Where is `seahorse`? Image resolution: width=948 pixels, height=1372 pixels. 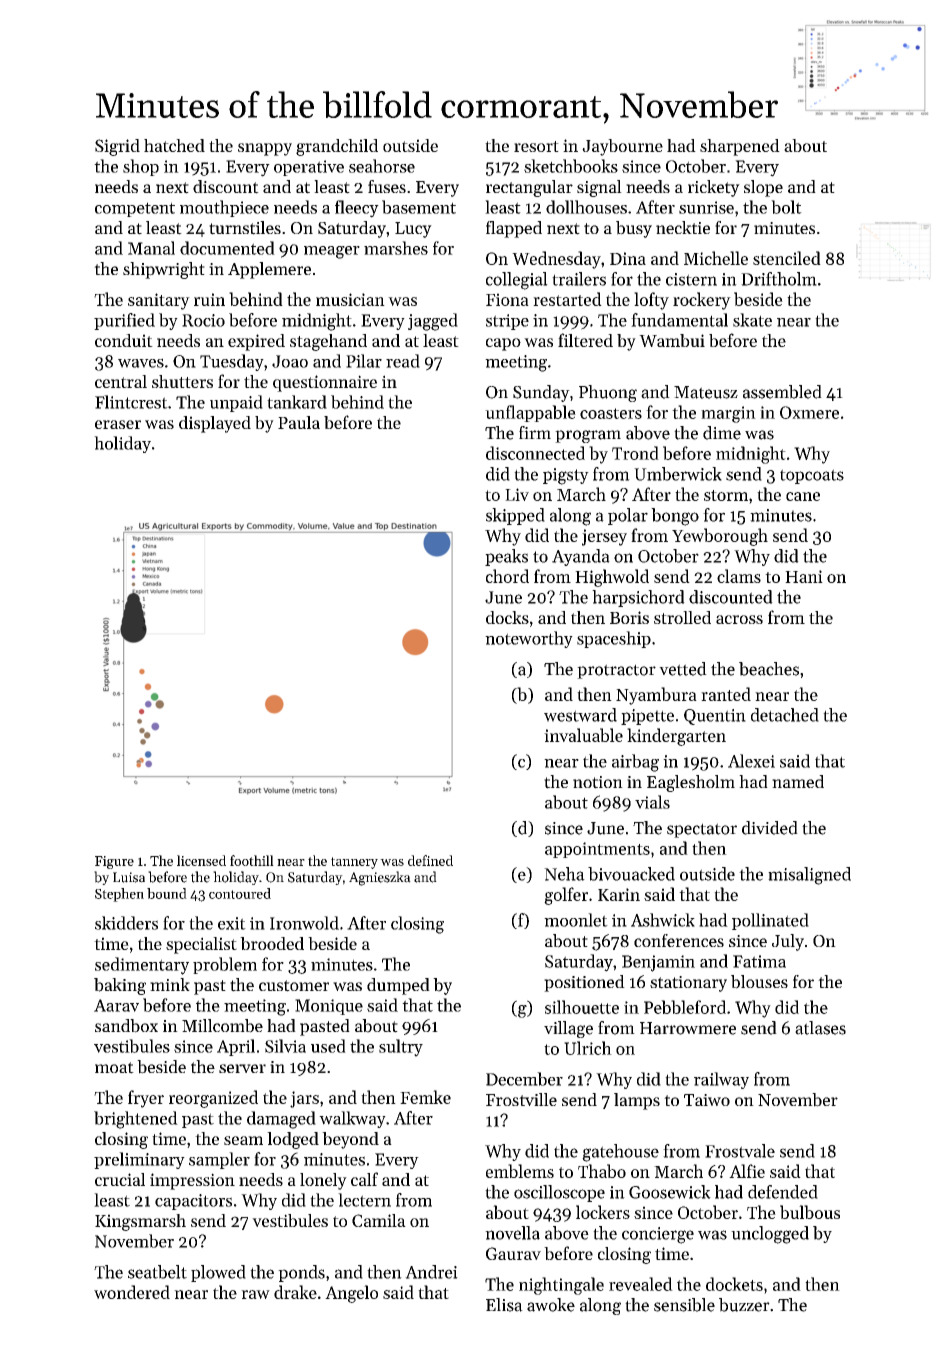 seahorse is located at coordinates (382, 166).
